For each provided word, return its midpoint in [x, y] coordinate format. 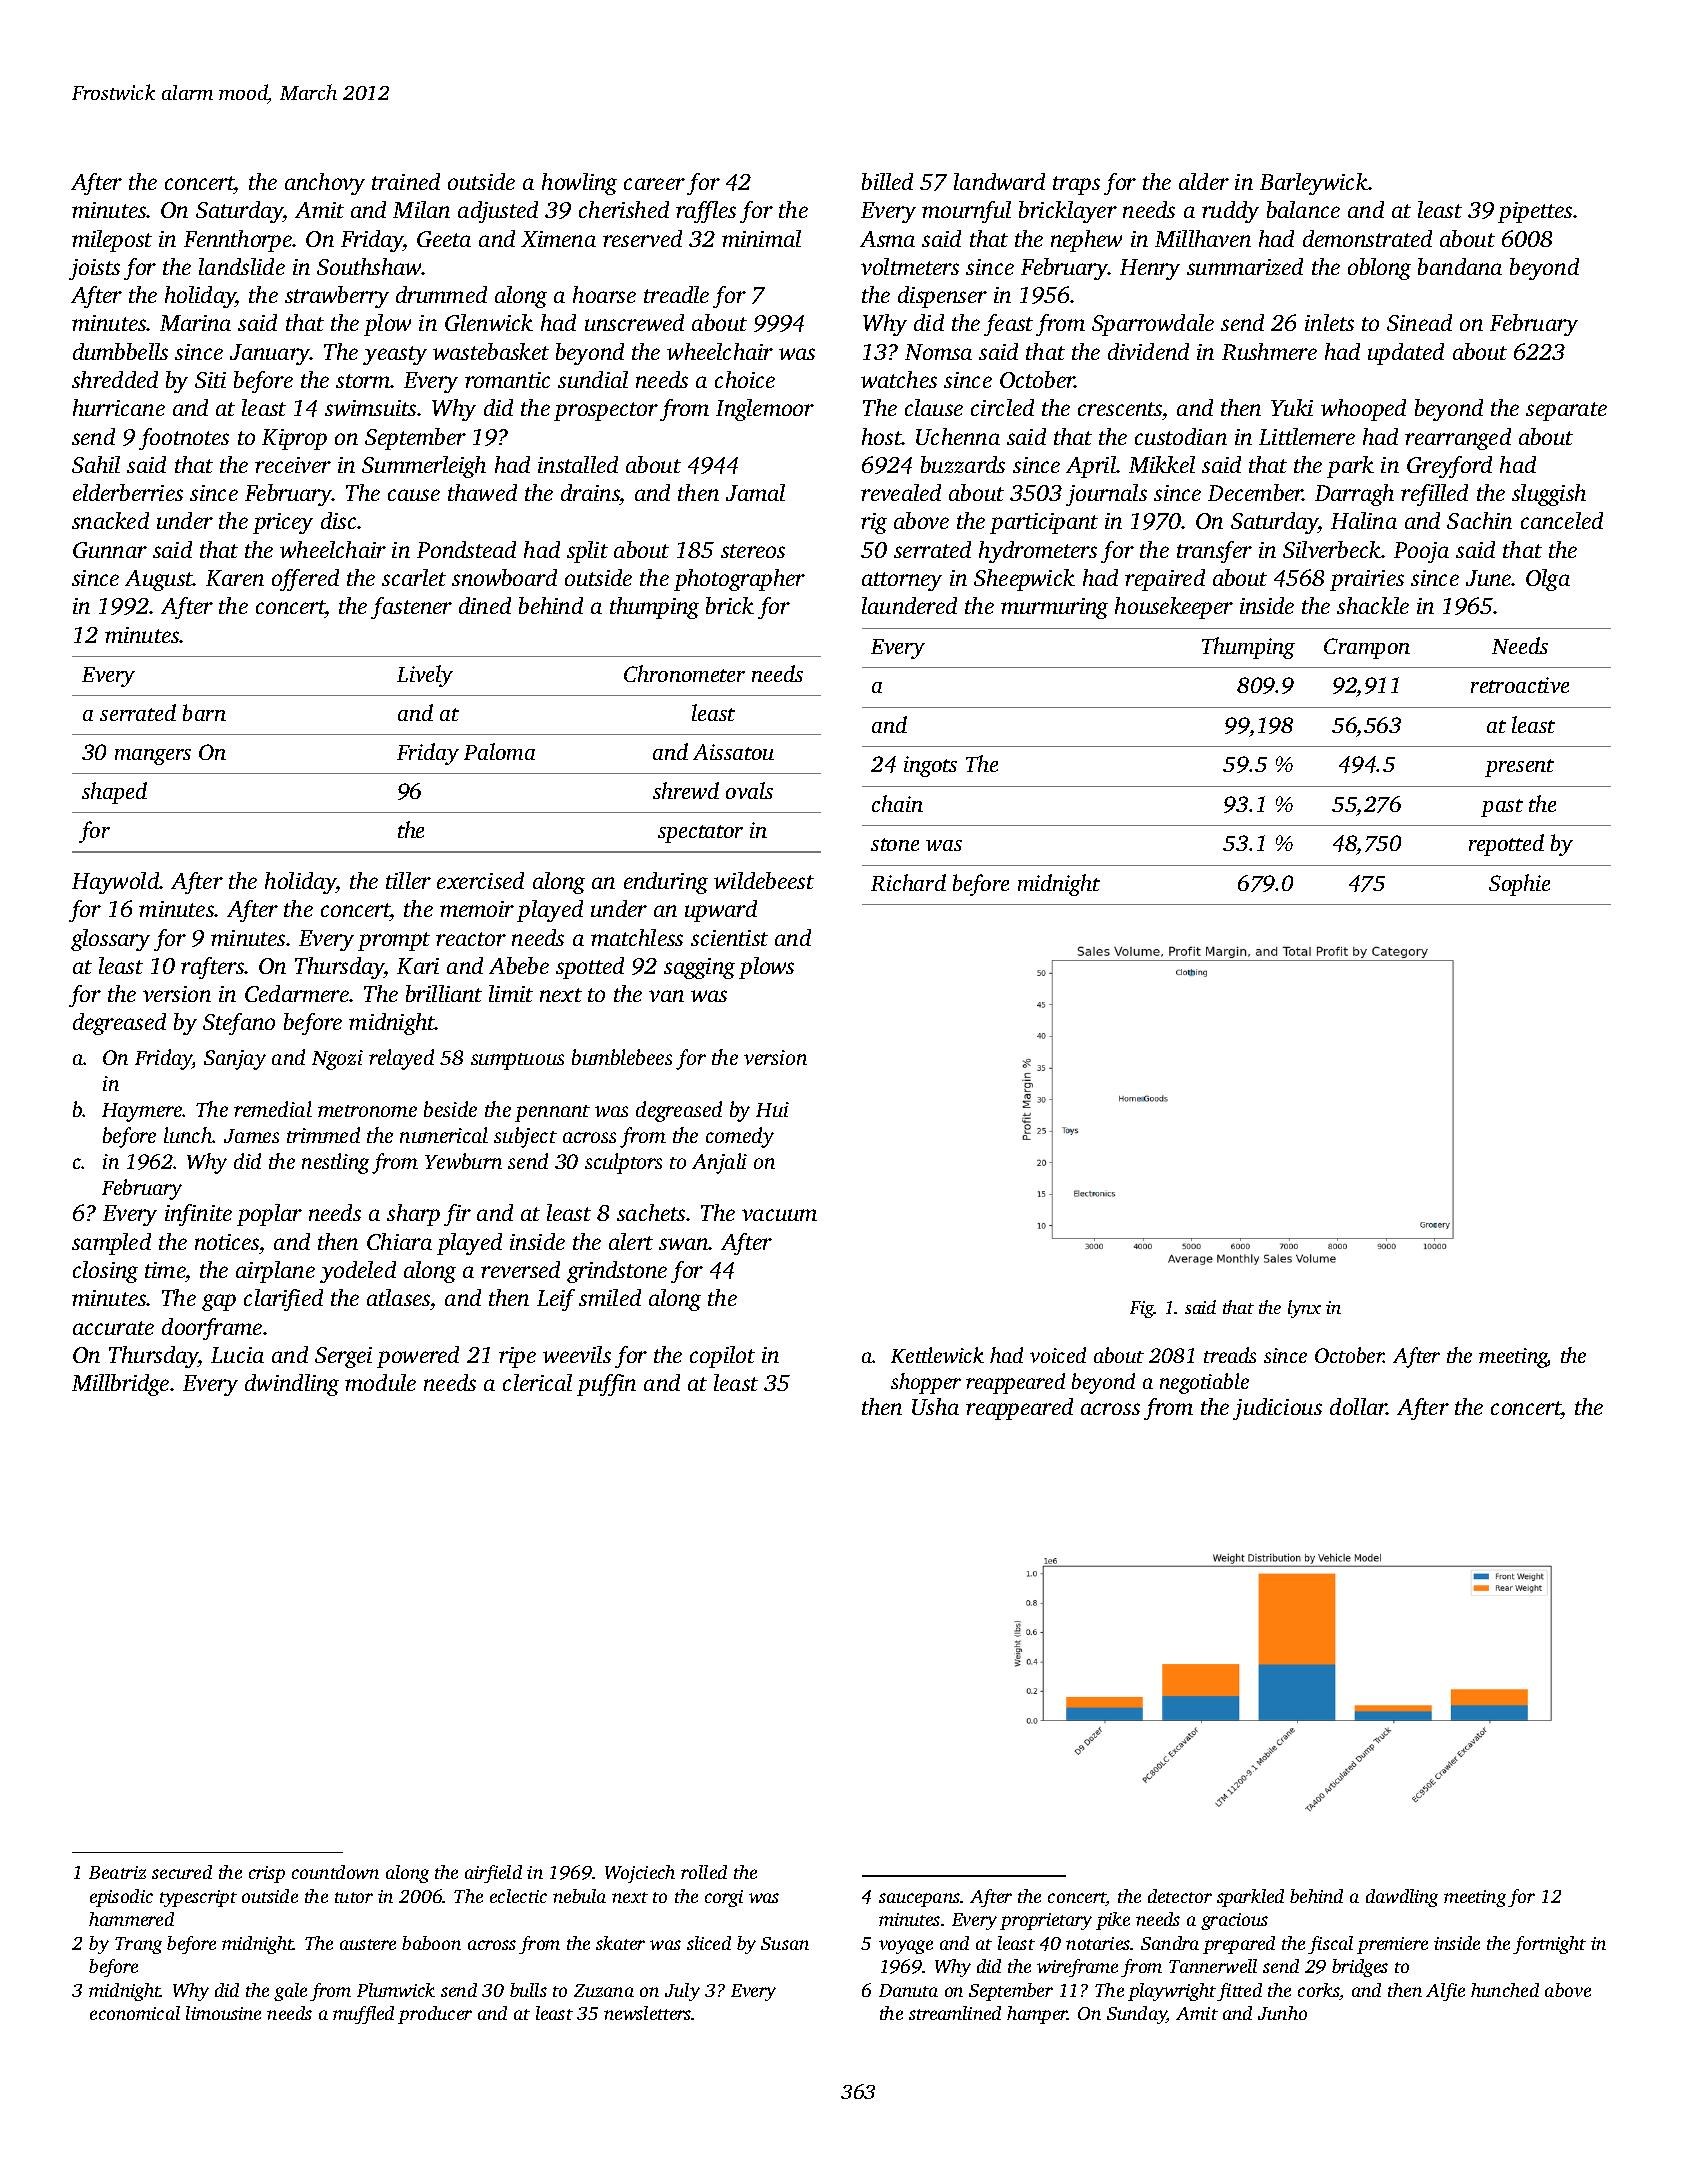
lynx [1304, 1309]
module [380, 1382]
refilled [1434, 495]
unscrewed [634, 322]
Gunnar [110, 550]
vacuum [779, 1215]
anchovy [325, 184]
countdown [335, 1872]
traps [1076, 185]
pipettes [1535, 212]
